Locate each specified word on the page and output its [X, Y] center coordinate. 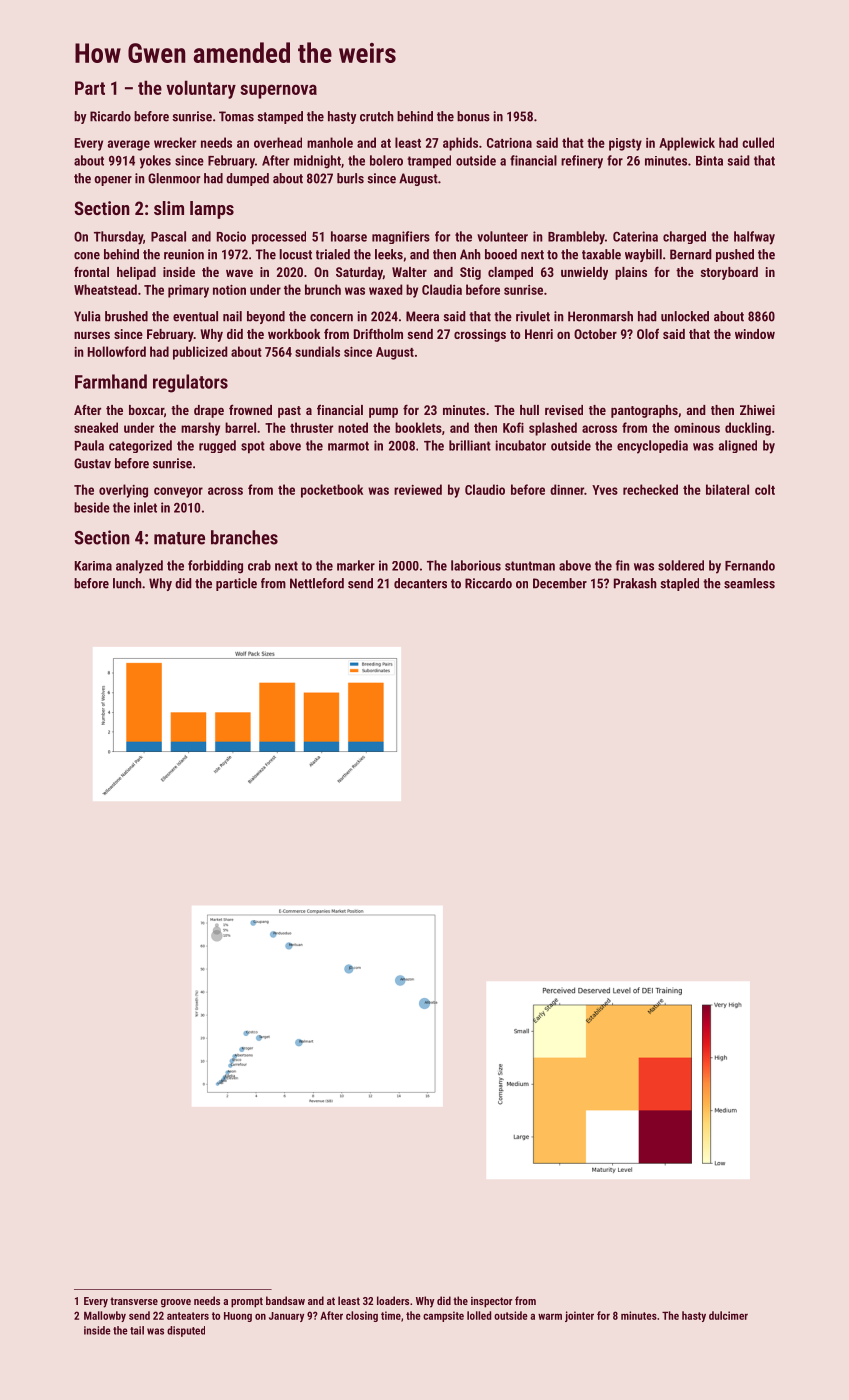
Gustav [92, 463]
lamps [212, 210]
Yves [605, 490]
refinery [582, 162]
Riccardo [488, 583]
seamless [749, 583]
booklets [418, 427]
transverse [134, 1301]
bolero [386, 160]
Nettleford [317, 583]
